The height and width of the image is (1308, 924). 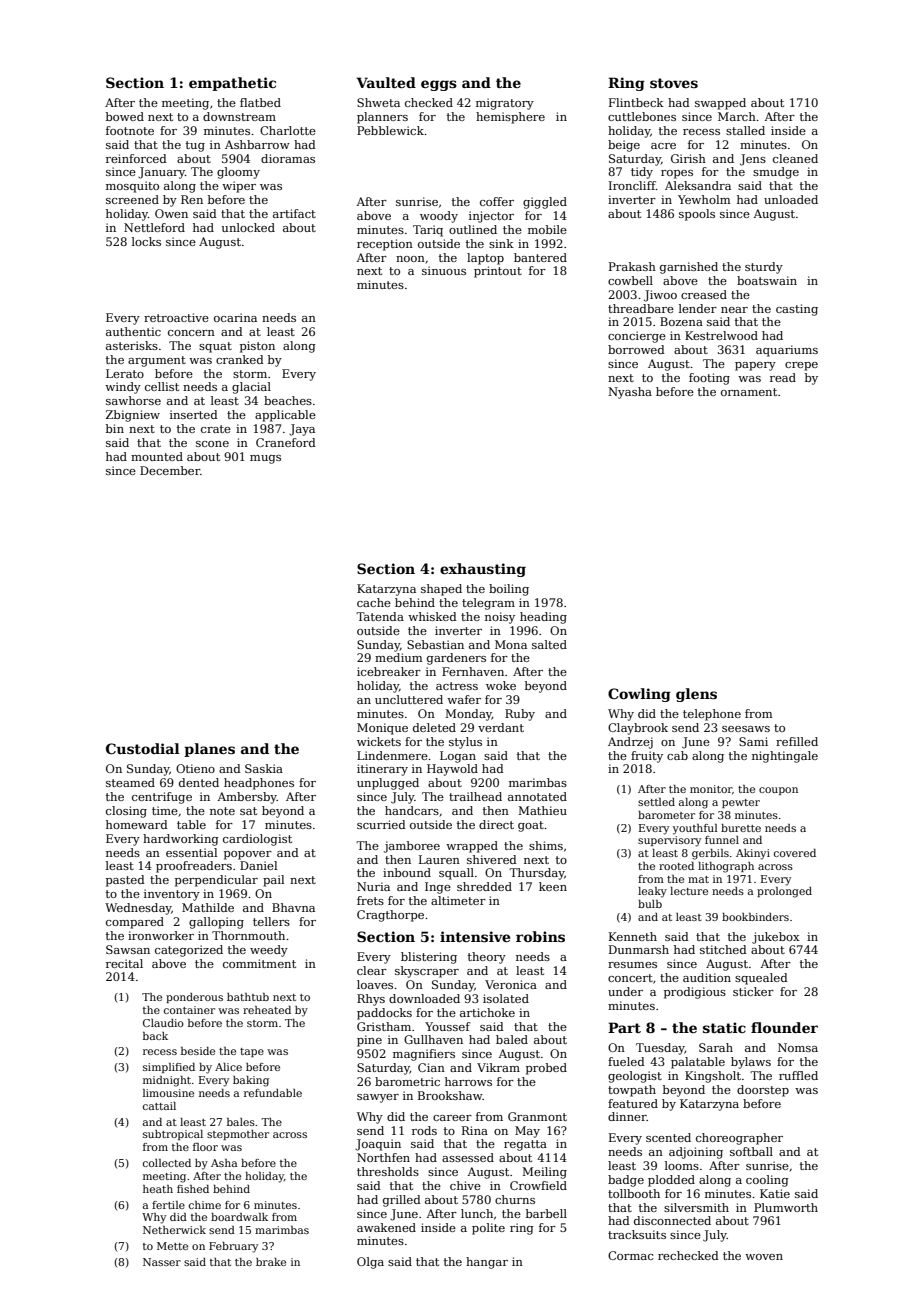 What do you see at coordinates (375, 984) in the image?
I see `loaves` at bounding box center [375, 984].
